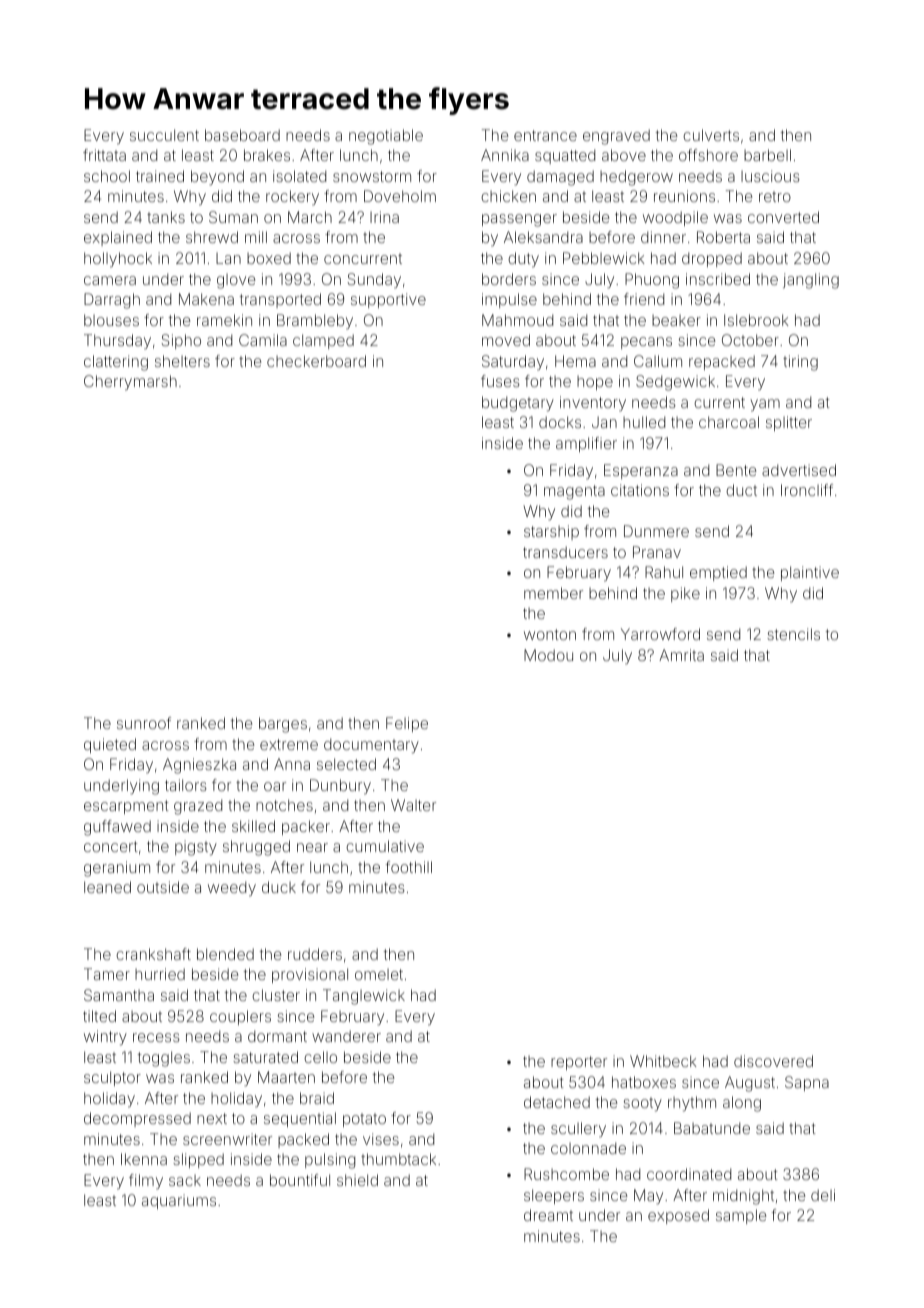  What do you see at coordinates (144, 1159) in the screenshot?
I see `Ikenna` at bounding box center [144, 1159].
